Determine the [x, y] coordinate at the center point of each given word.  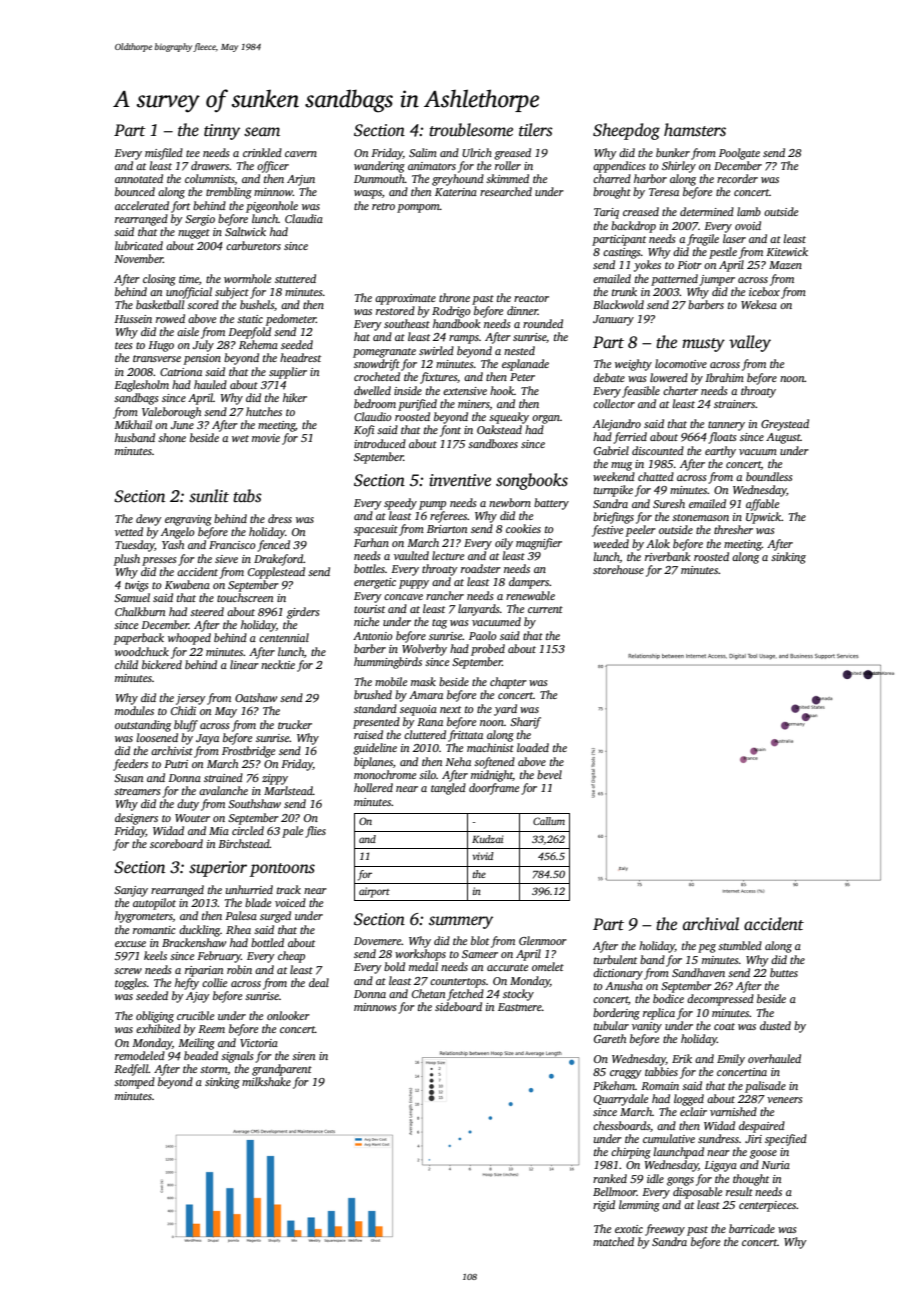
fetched [465, 995]
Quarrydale [621, 1100]
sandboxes [493, 443]
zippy [275, 779]
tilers [536, 130]
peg [707, 948]
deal [319, 982]
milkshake [266, 1081]
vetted [129, 531]
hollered [373, 787]
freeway [665, 1230]
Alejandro [617, 425]
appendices [619, 167]
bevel [549, 774]
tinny [222, 132]
